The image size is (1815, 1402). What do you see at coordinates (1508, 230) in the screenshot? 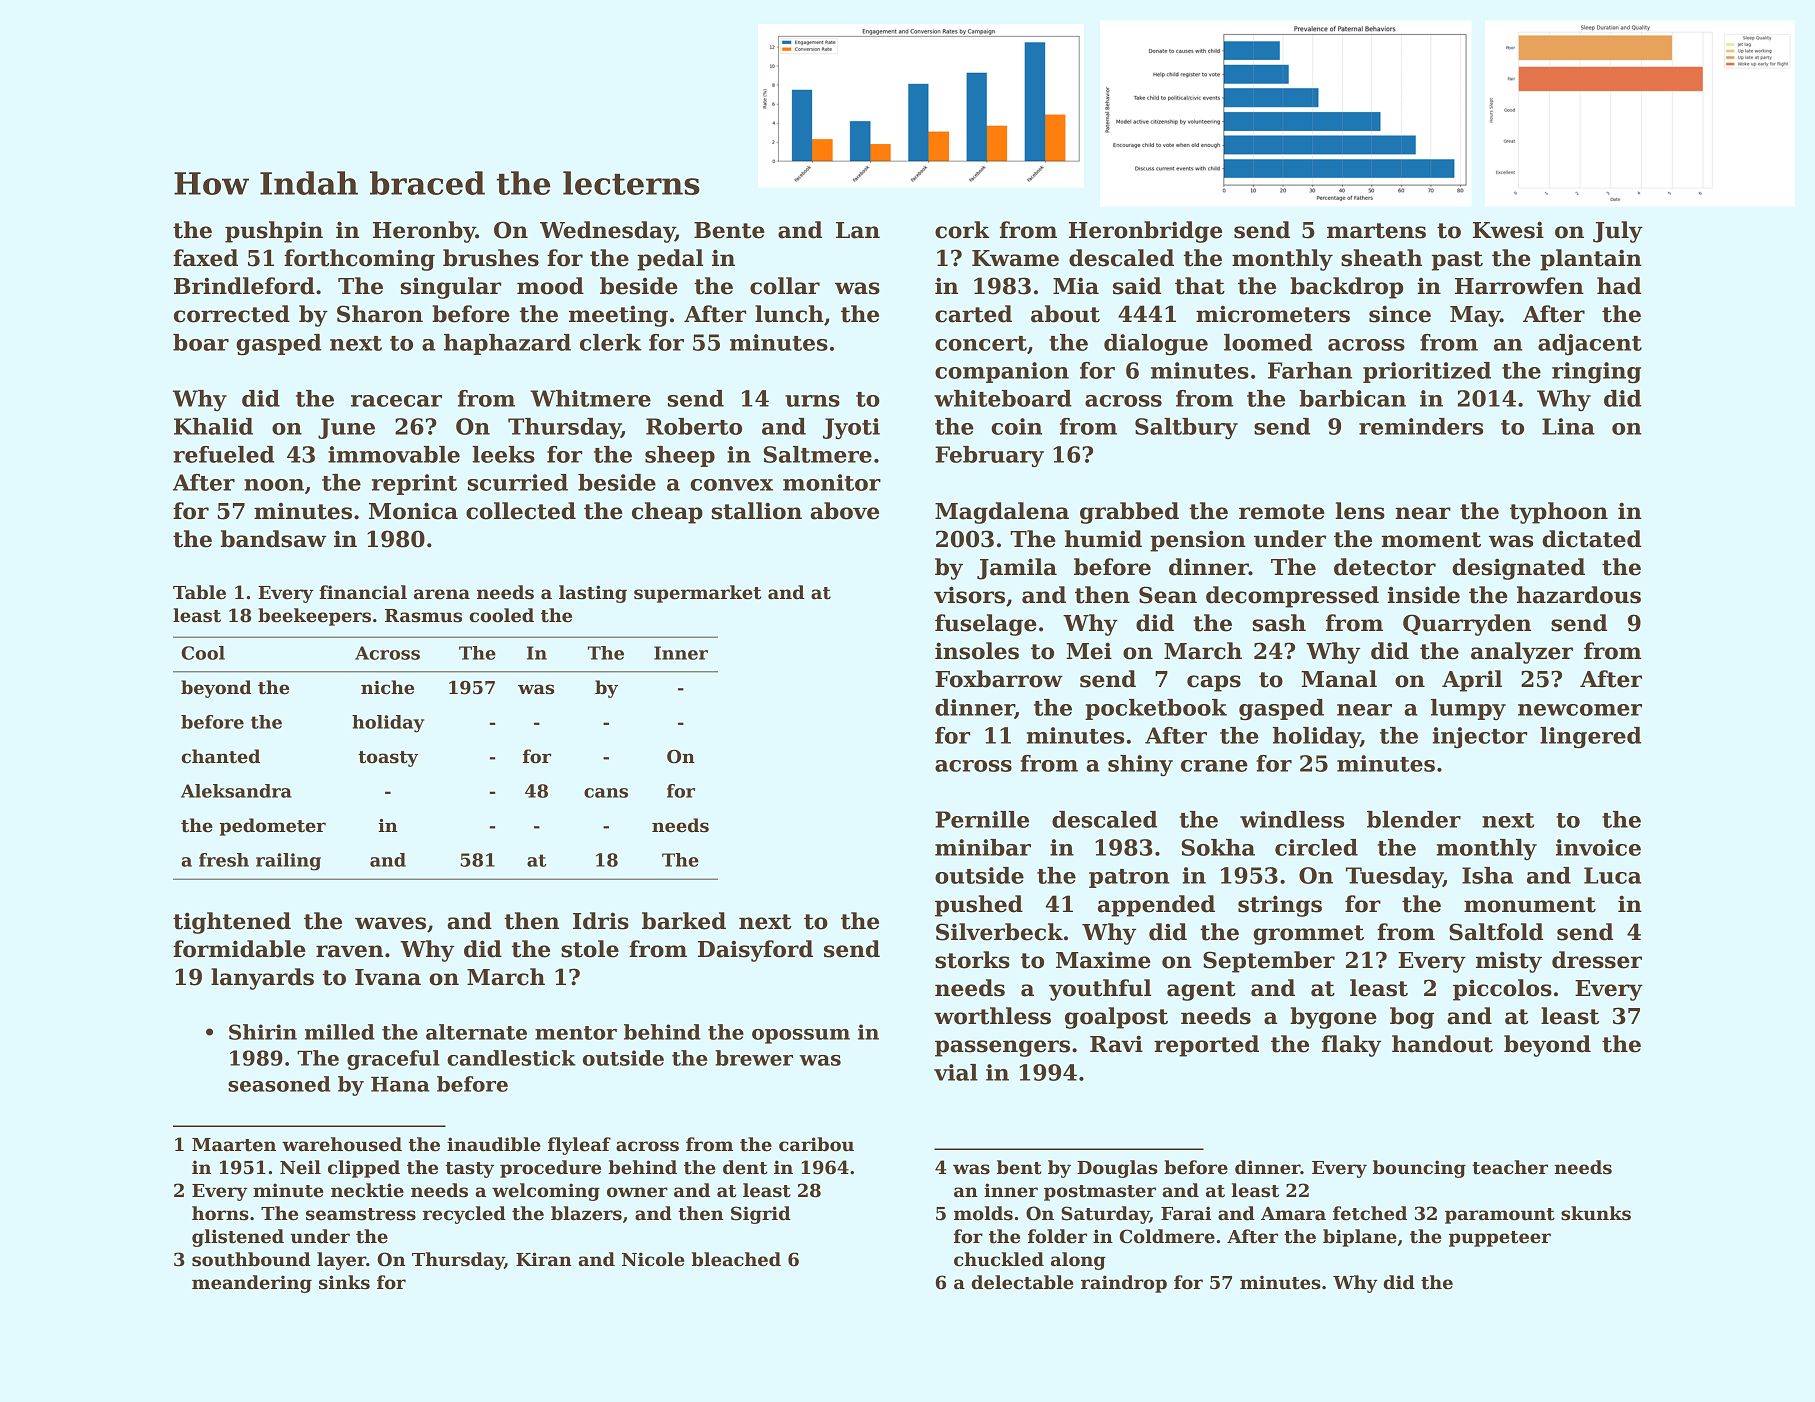
I see `Kwesi` at bounding box center [1508, 230].
